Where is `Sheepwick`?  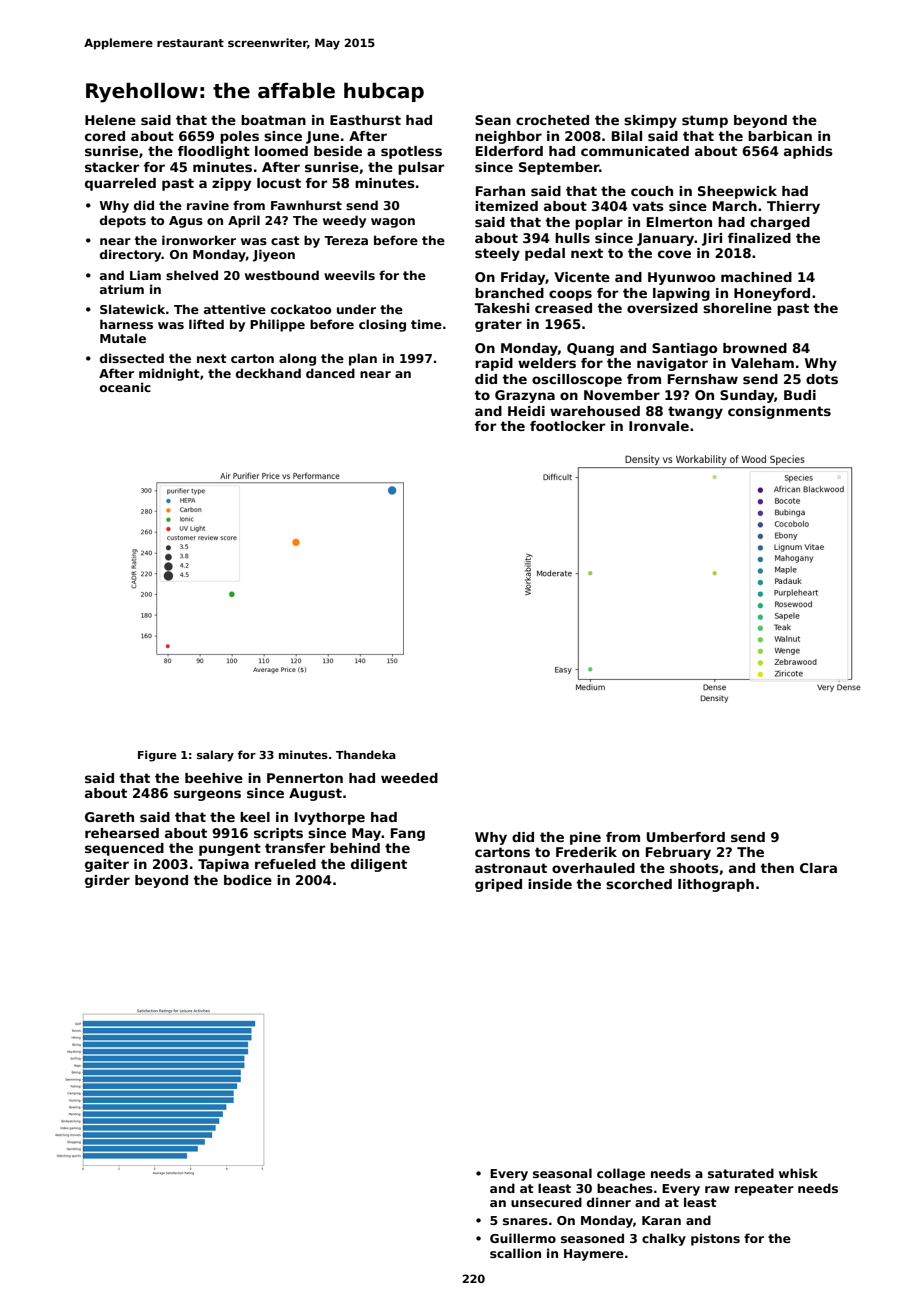 Sheepwick is located at coordinates (737, 192).
